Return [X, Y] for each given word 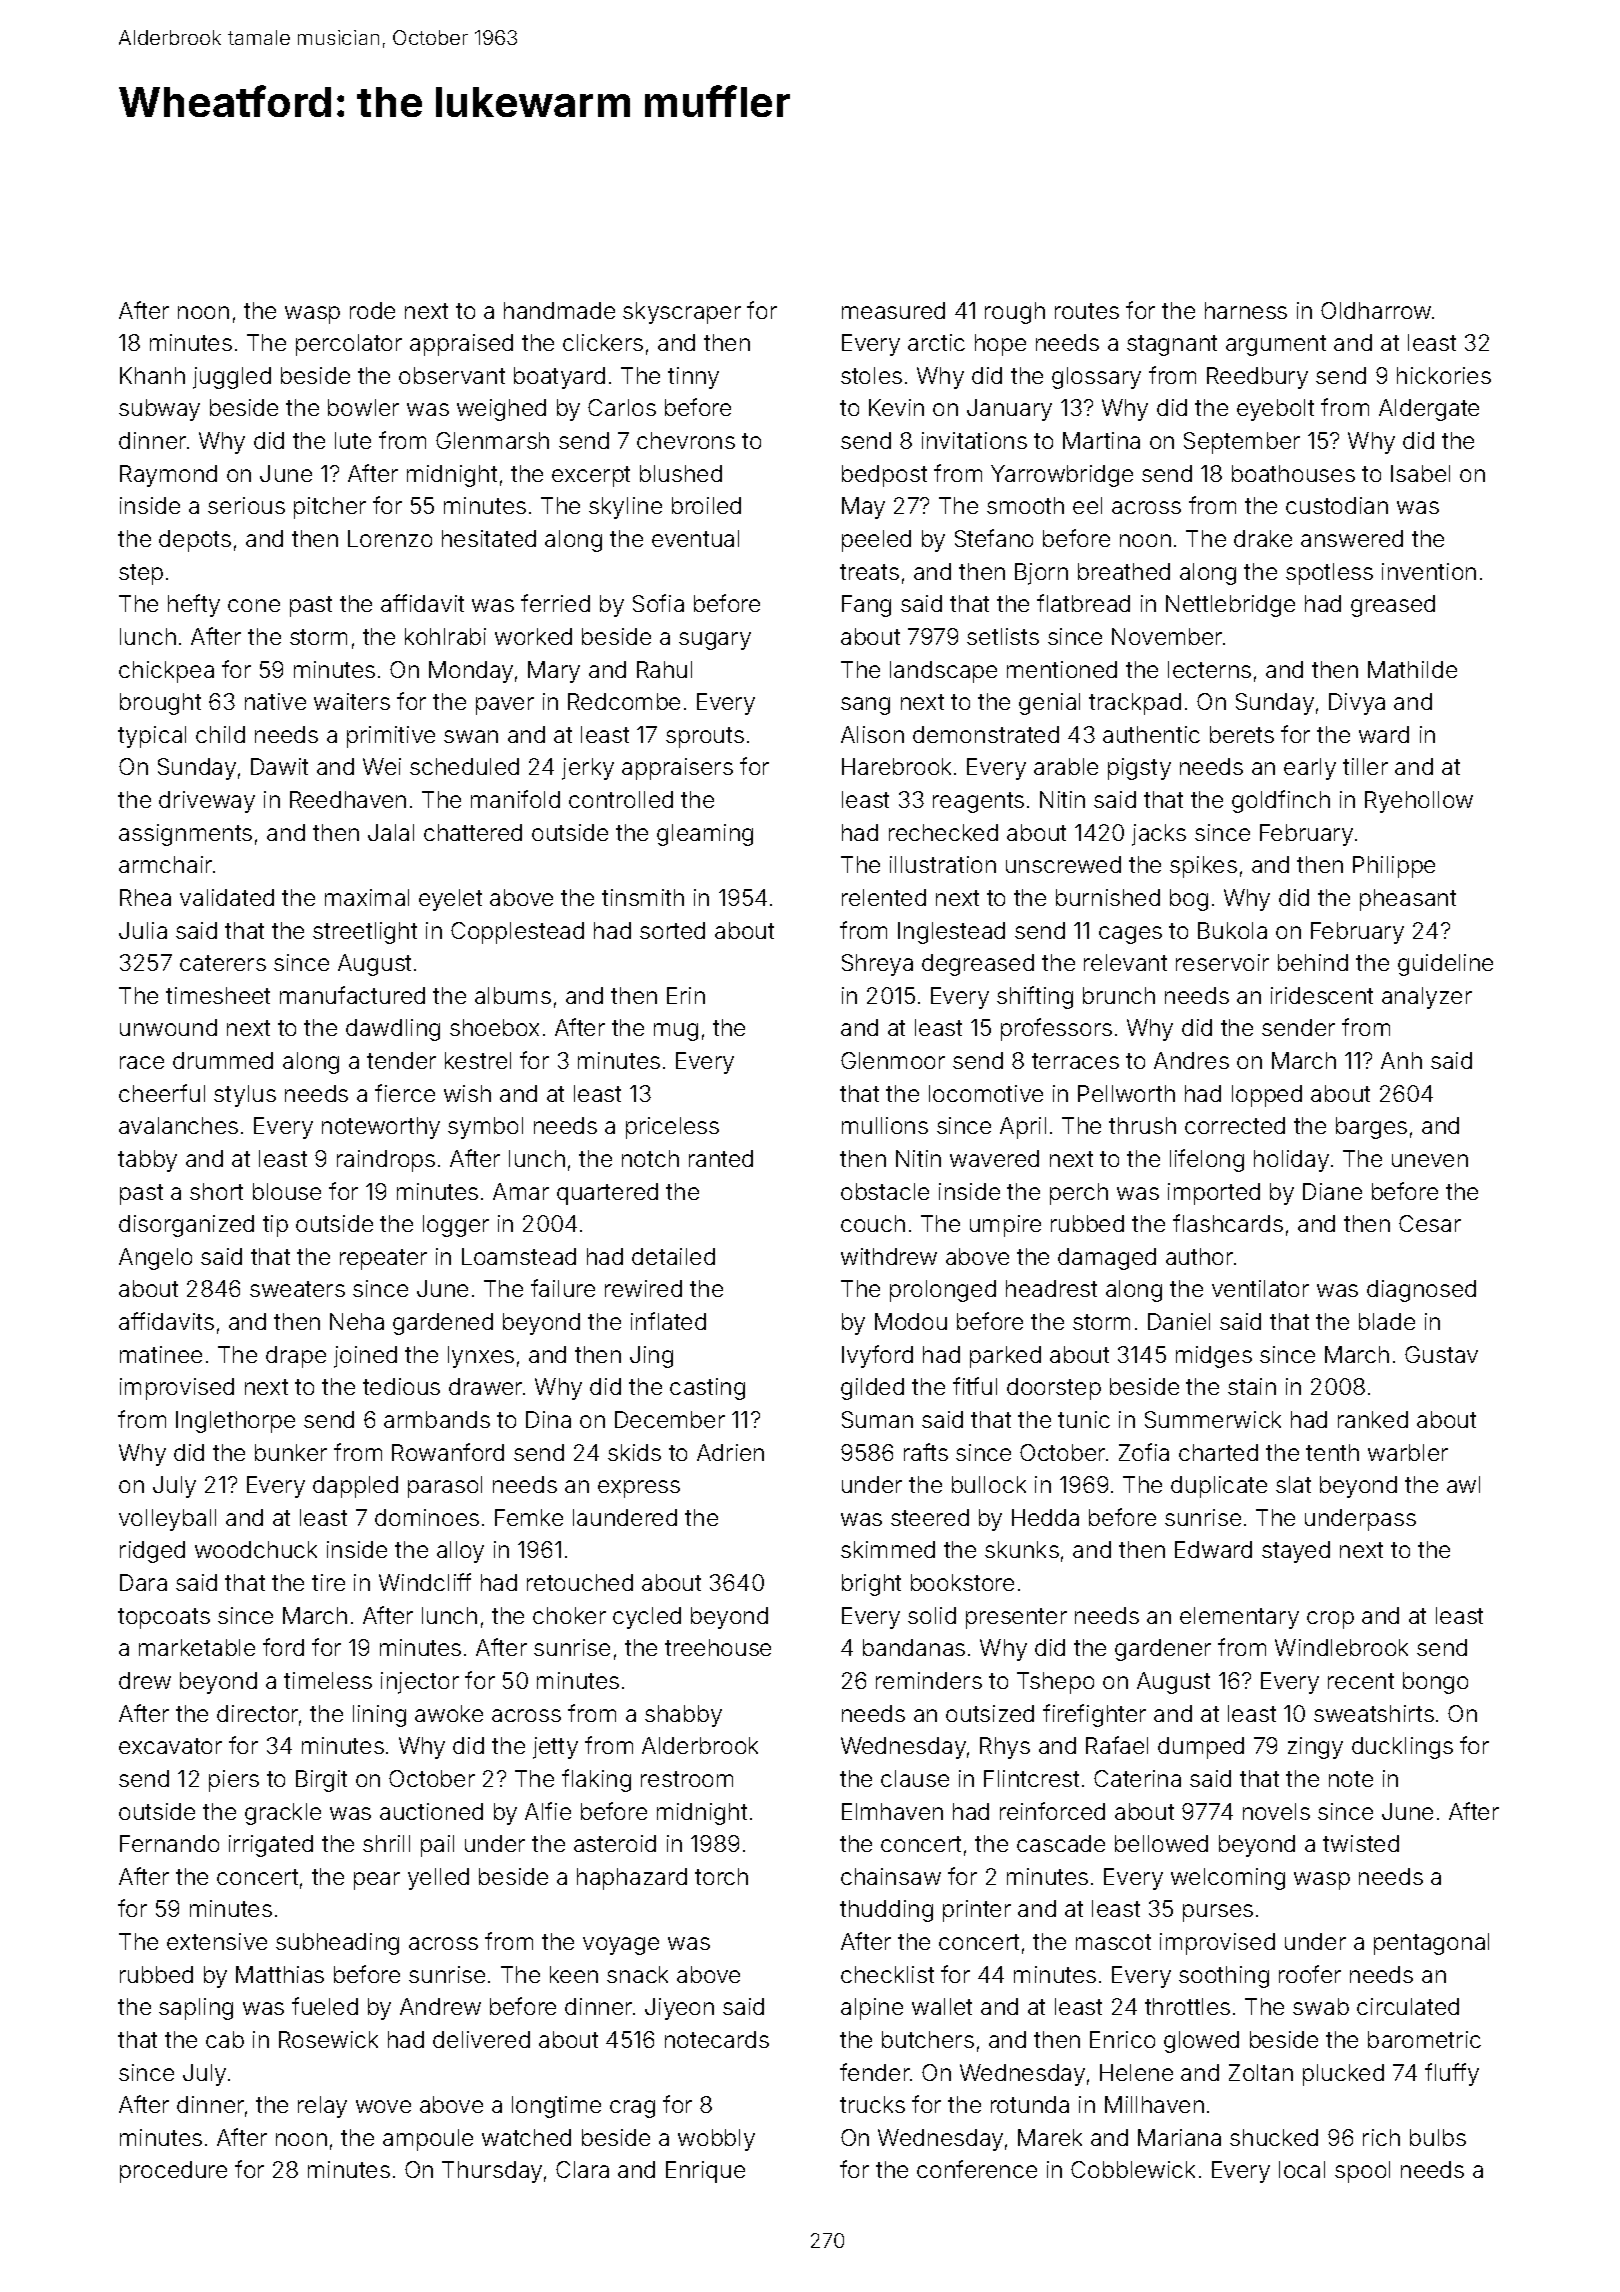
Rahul [664, 669]
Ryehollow [1419, 802]
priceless [672, 1128]
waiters [352, 701]
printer [977, 1911]
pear [377, 1881]
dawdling [393, 1030]
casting [707, 1389]
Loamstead [519, 1256]
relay [322, 2107]
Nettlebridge [1230, 606]
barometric [1424, 2039]
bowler [363, 407]
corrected [1235, 1125]
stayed [1296, 1552]
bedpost [884, 476]
